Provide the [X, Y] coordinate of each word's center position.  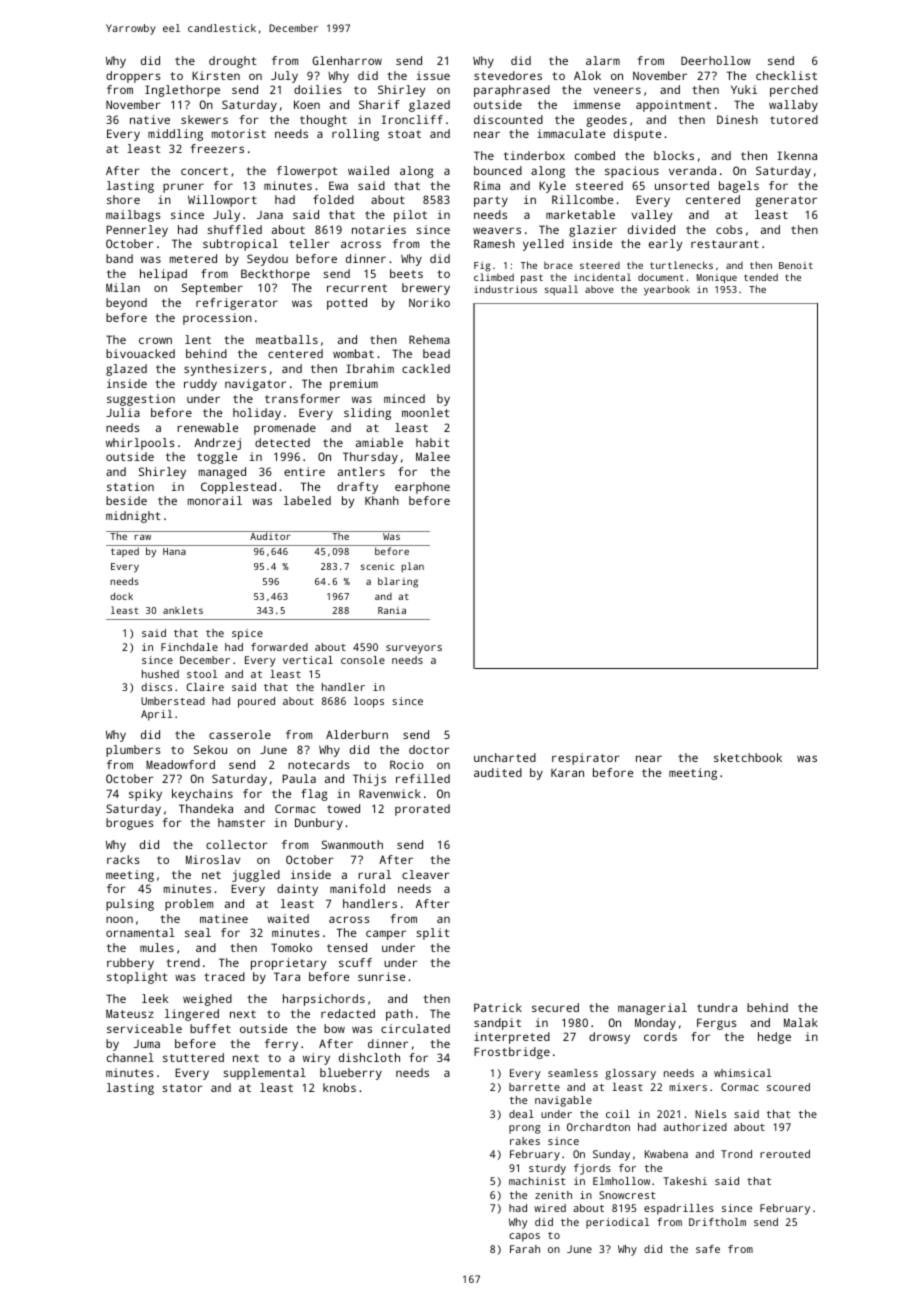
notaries [379, 229]
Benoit [796, 265]
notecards [319, 764]
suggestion [141, 400]
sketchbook [748, 757]
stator [182, 1088]
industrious [505, 289]
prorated [422, 810]
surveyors [414, 649]
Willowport [222, 201]
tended [761, 277]
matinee [224, 918]
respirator [586, 759]
